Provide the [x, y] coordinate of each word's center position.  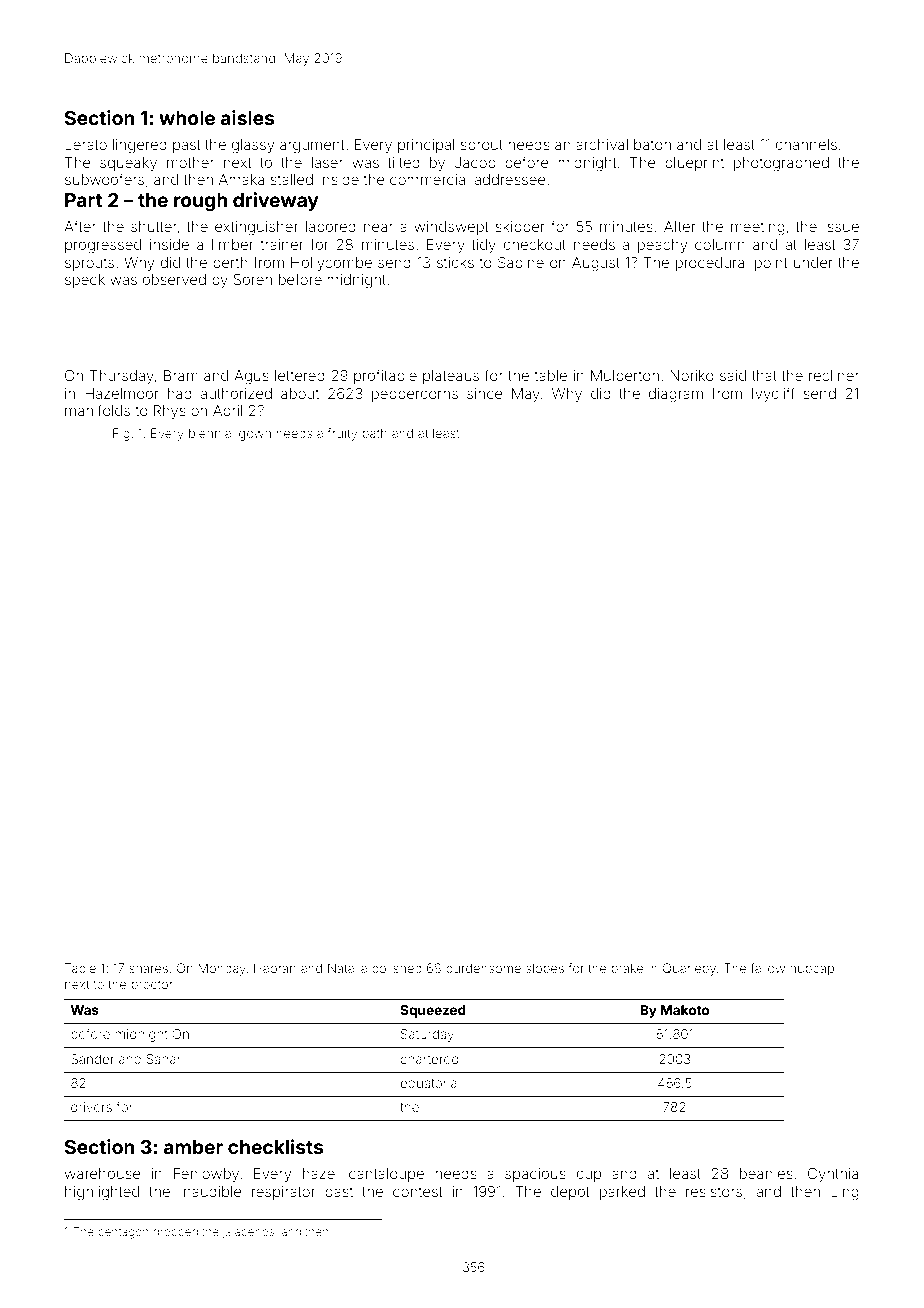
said [733, 375]
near [378, 227]
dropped [175, 1232]
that [764, 375]
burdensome [483, 968]
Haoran [275, 968]
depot [570, 1193]
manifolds [97, 410]
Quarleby [689, 969]
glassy [253, 146]
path [375, 434]
